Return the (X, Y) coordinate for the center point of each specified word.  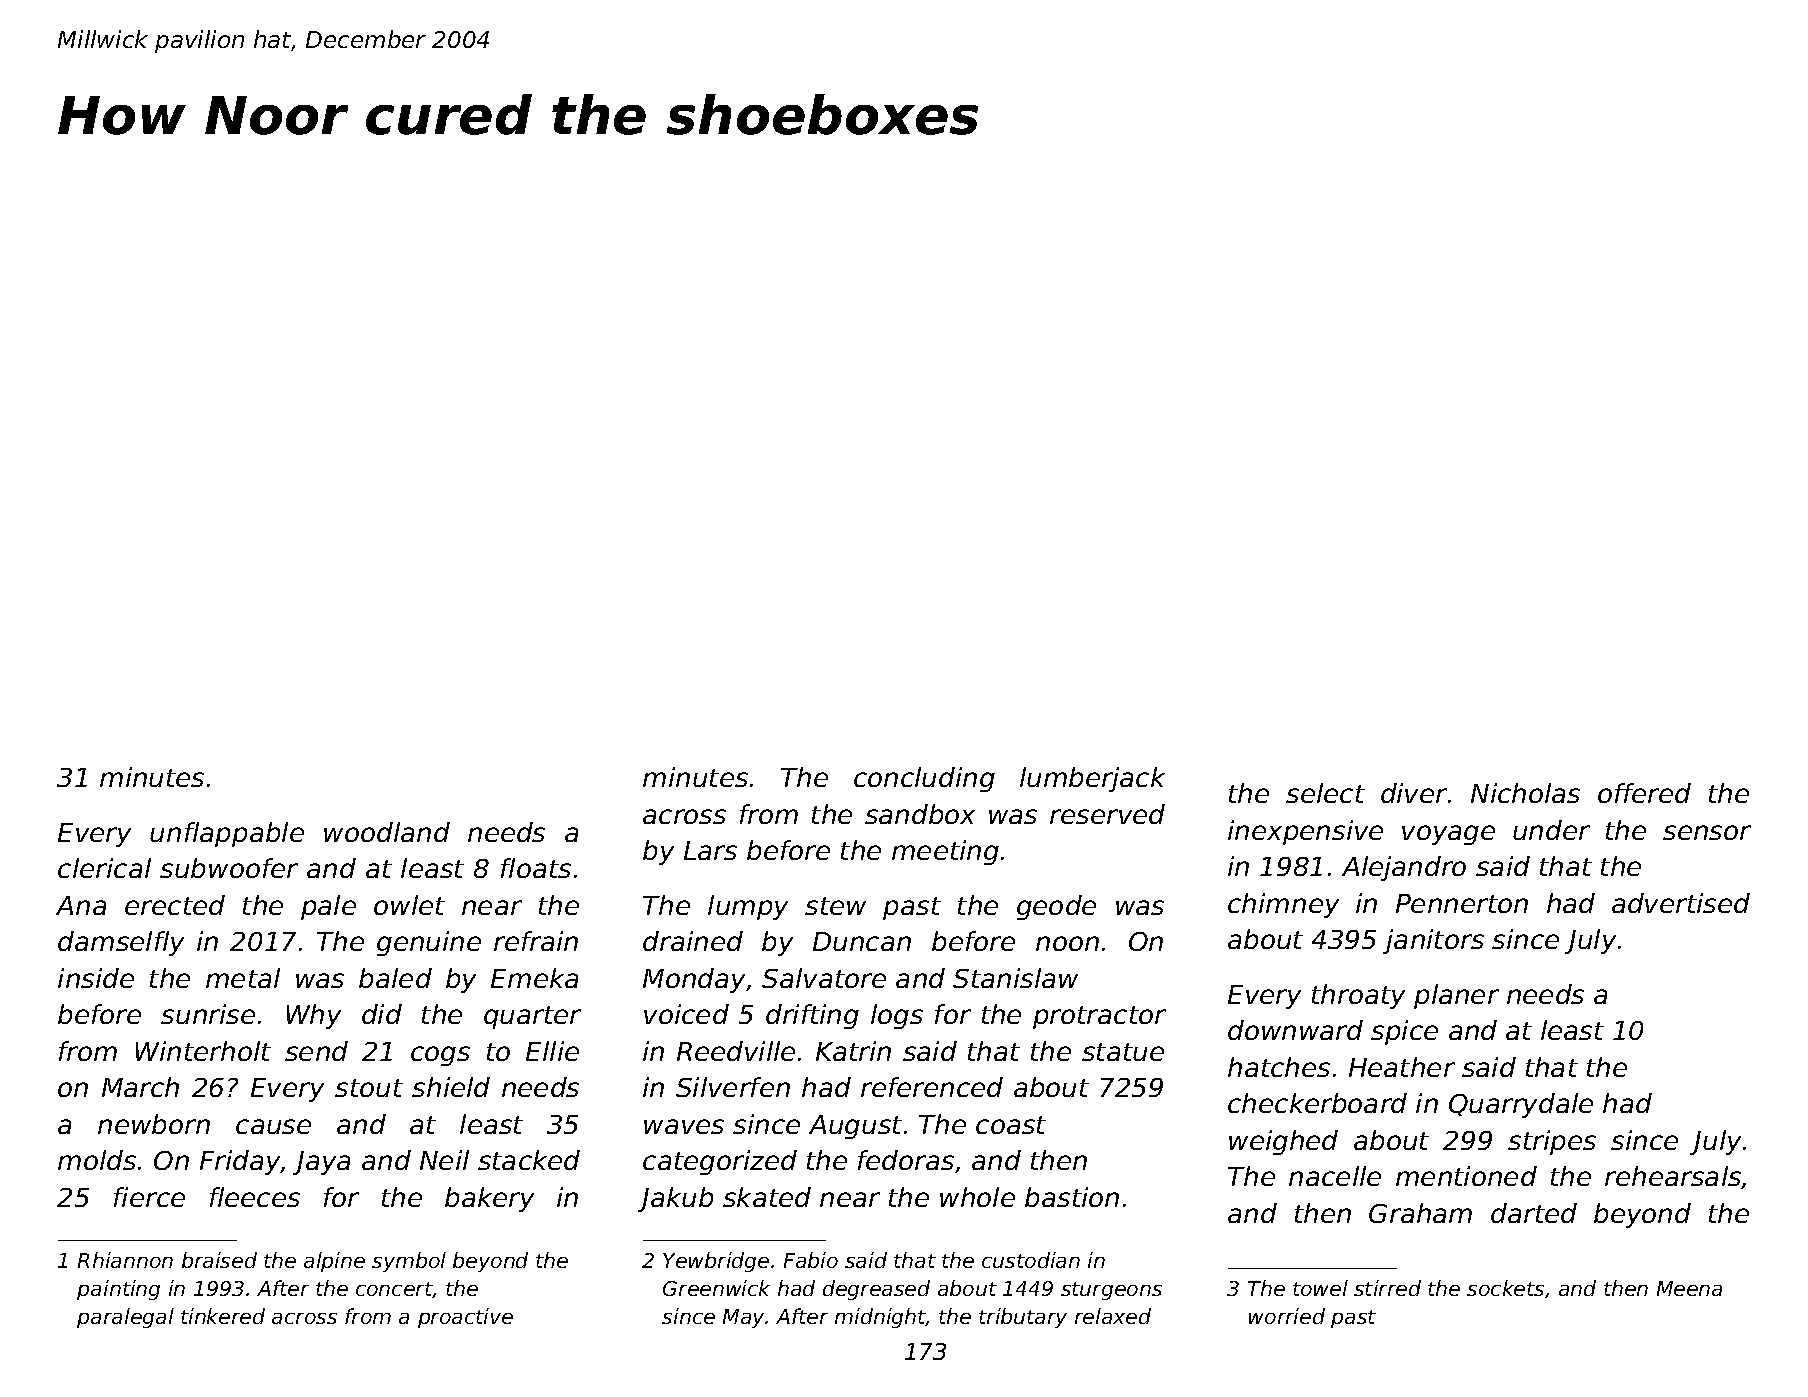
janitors (1433, 941)
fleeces (255, 1197)
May (743, 1318)
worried (1287, 1316)
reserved (1107, 814)
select (1325, 793)
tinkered (223, 1316)
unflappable (227, 834)
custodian (1031, 1260)
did (382, 1014)
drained (693, 941)
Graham (1420, 1213)
